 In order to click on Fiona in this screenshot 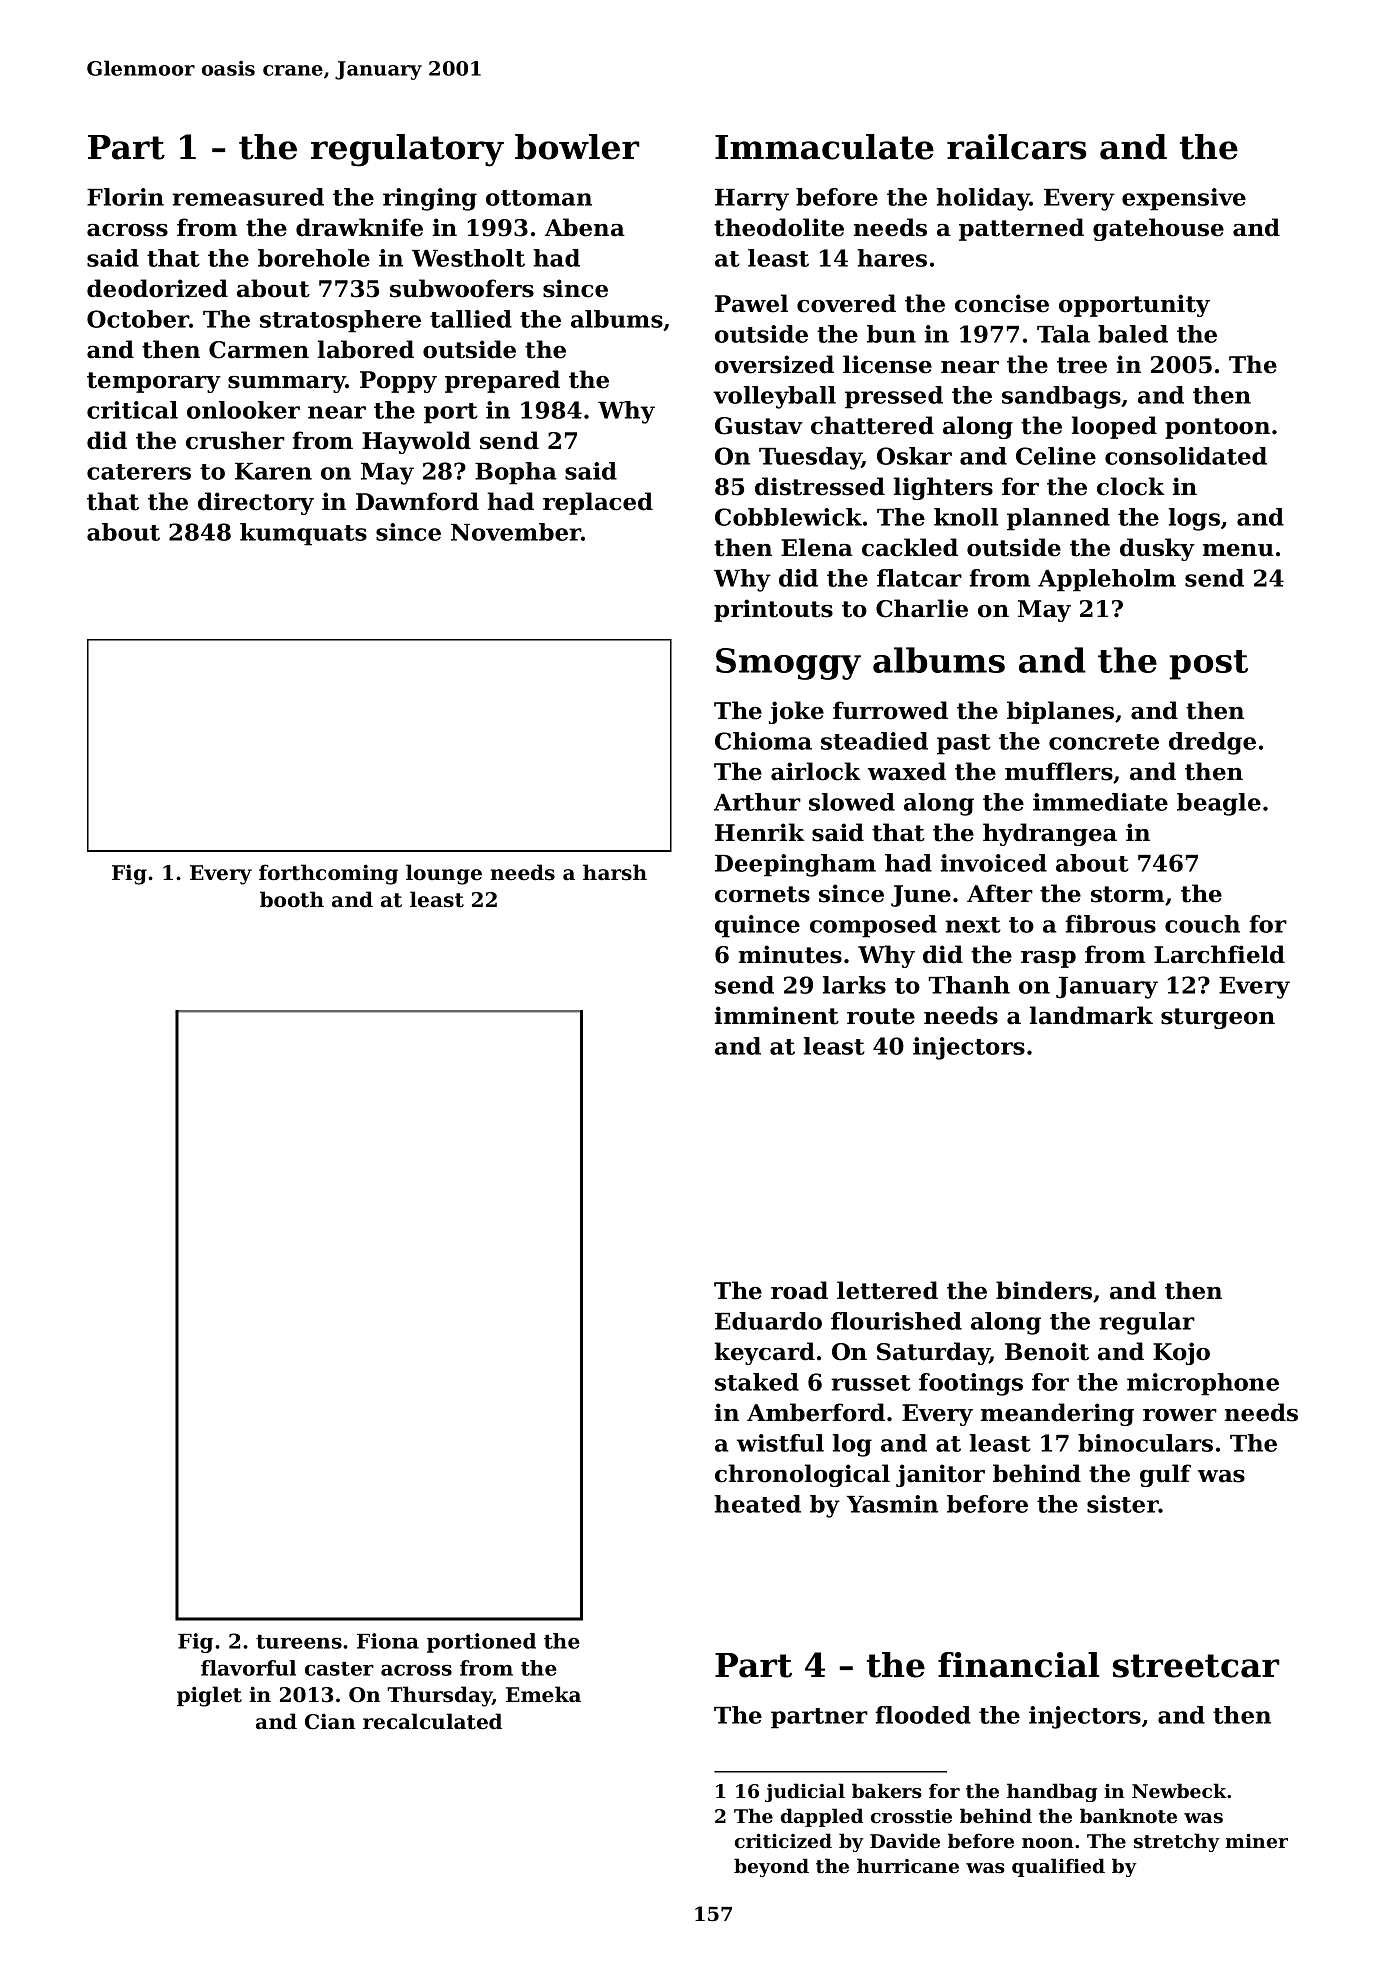, I will do `click(388, 1641)`.
